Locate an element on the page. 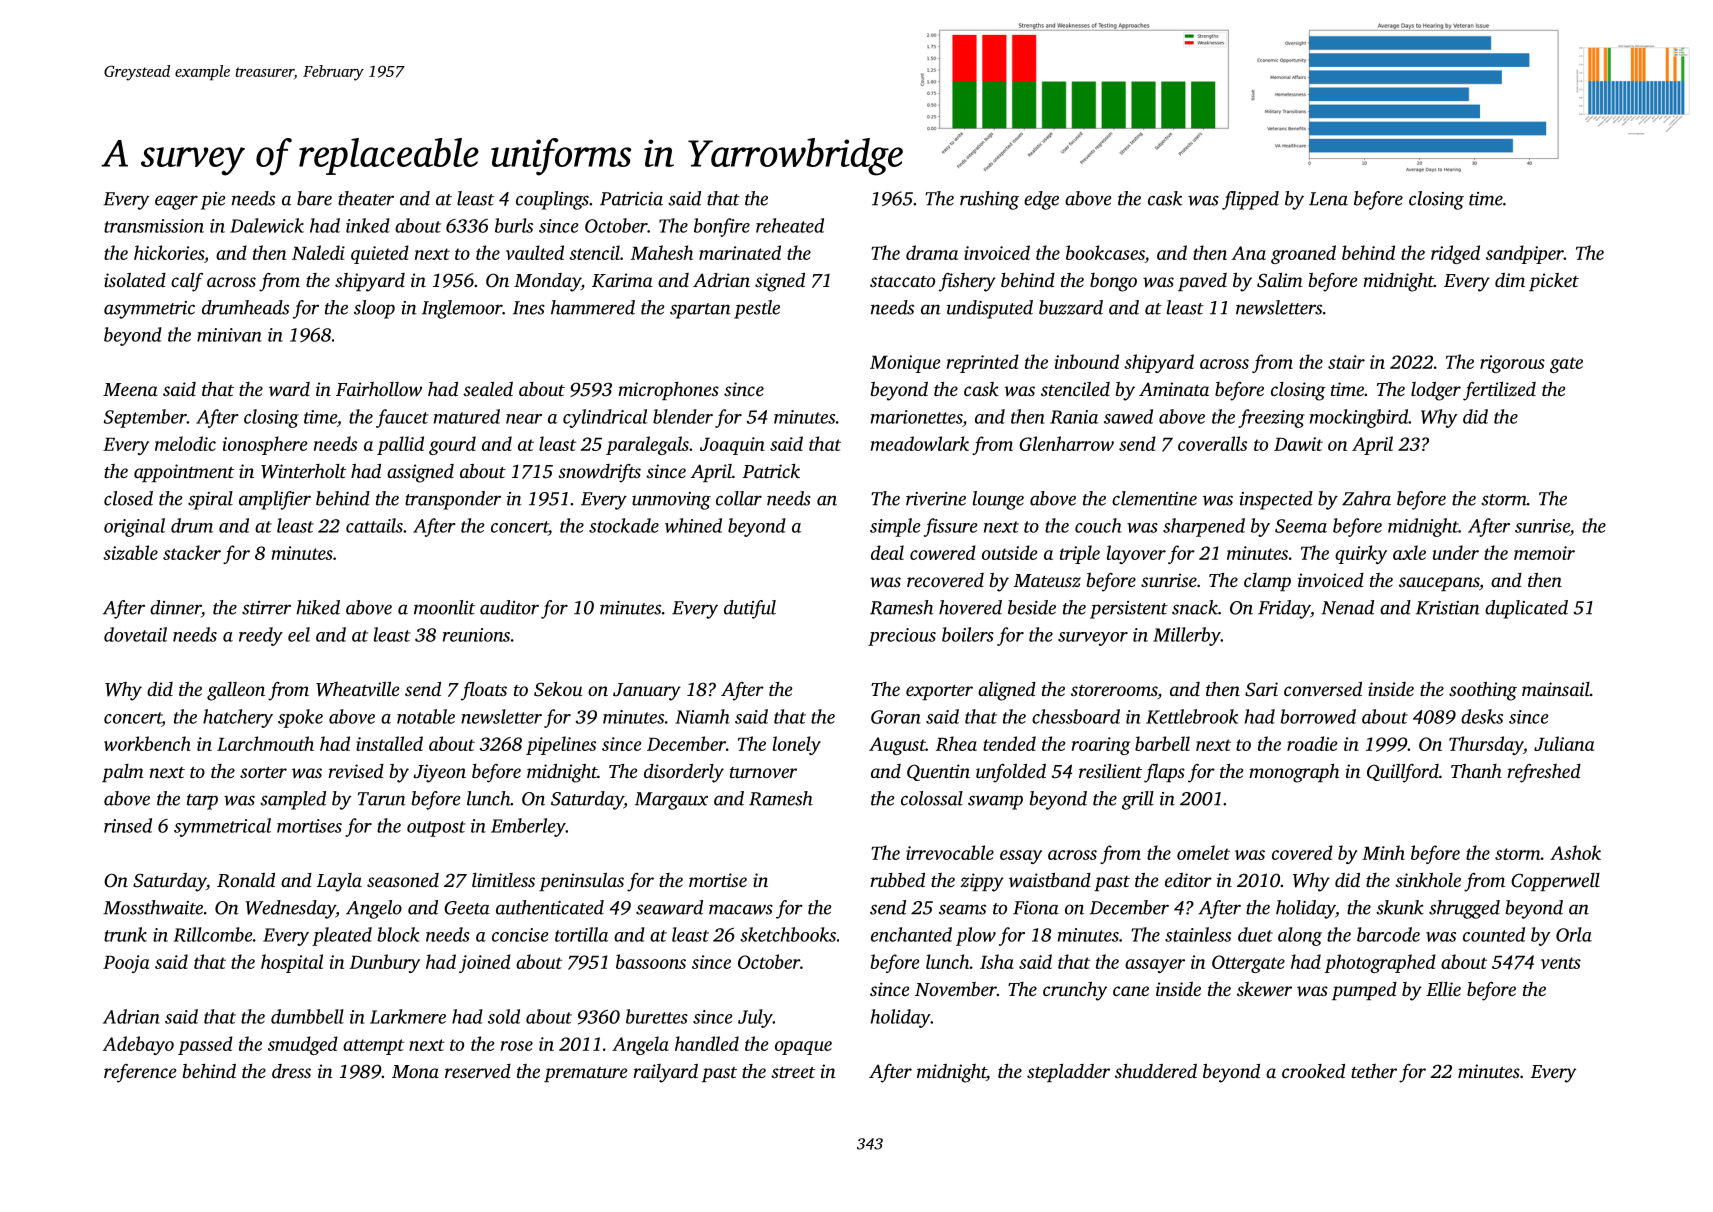  irrevocable is located at coordinates (950, 852).
